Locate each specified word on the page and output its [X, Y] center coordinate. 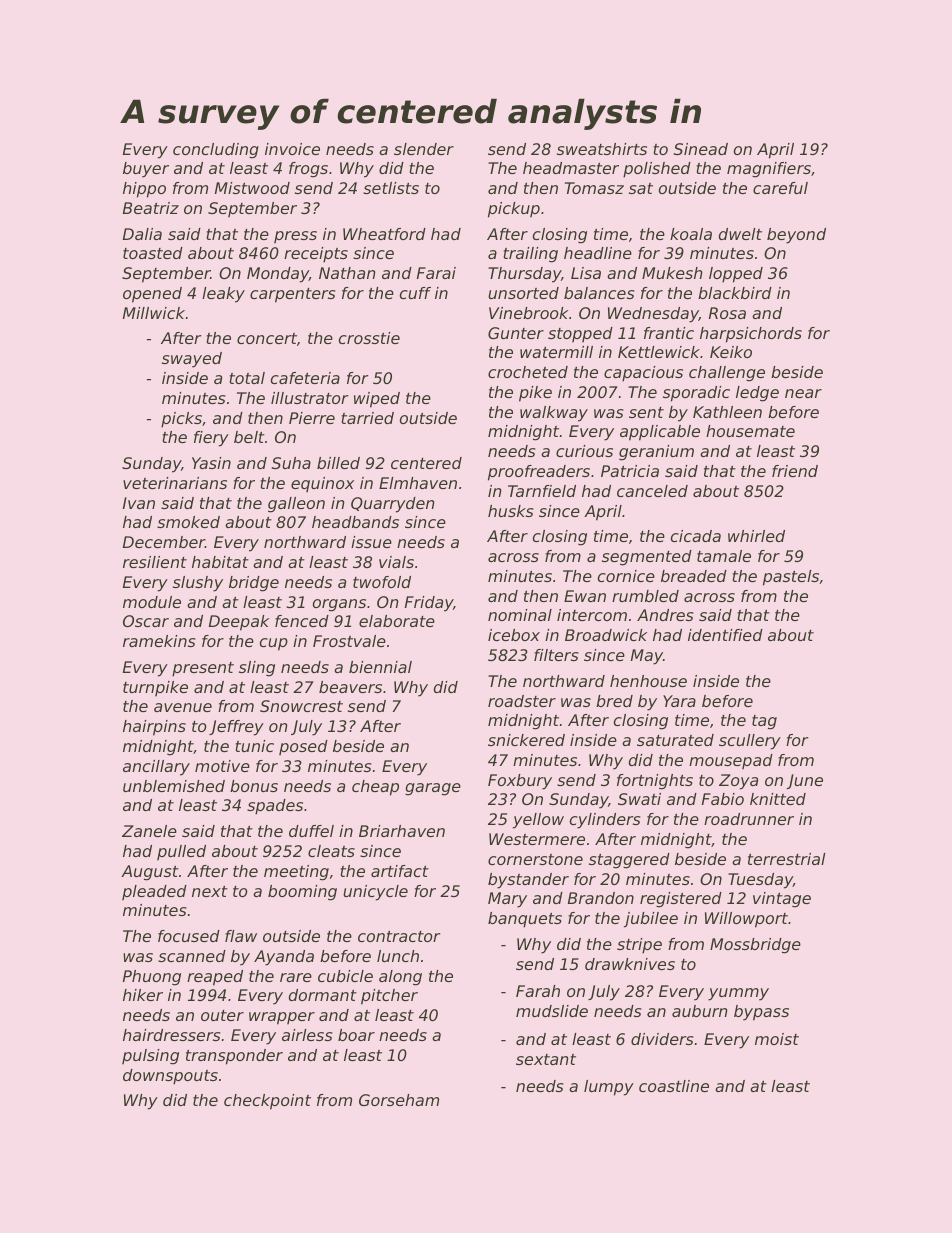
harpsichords [751, 335]
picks [181, 420]
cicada [696, 536]
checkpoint [267, 1102]
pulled [181, 852]
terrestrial [786, 859]
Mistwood [252, 188]
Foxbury [520, 782]
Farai [436, 273]
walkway [554, 414]
